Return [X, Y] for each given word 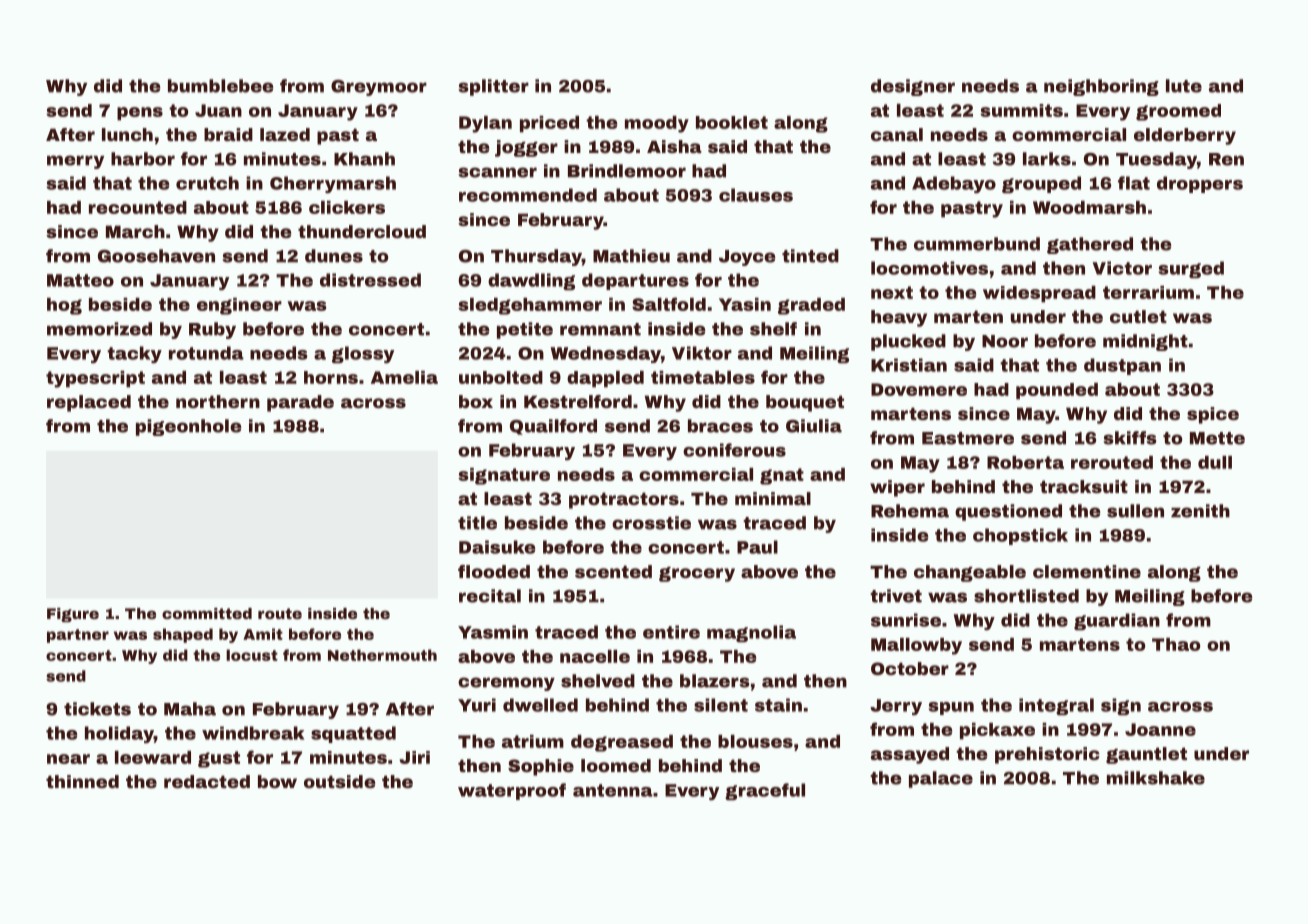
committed [207, 613]
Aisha [674, 146]
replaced [89, 403]
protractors [624, 500]
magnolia [751, 634]
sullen [1135, 511]
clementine [1087, 571]
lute [1184, 86]
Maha [190, 709]
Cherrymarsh [333, 184]
